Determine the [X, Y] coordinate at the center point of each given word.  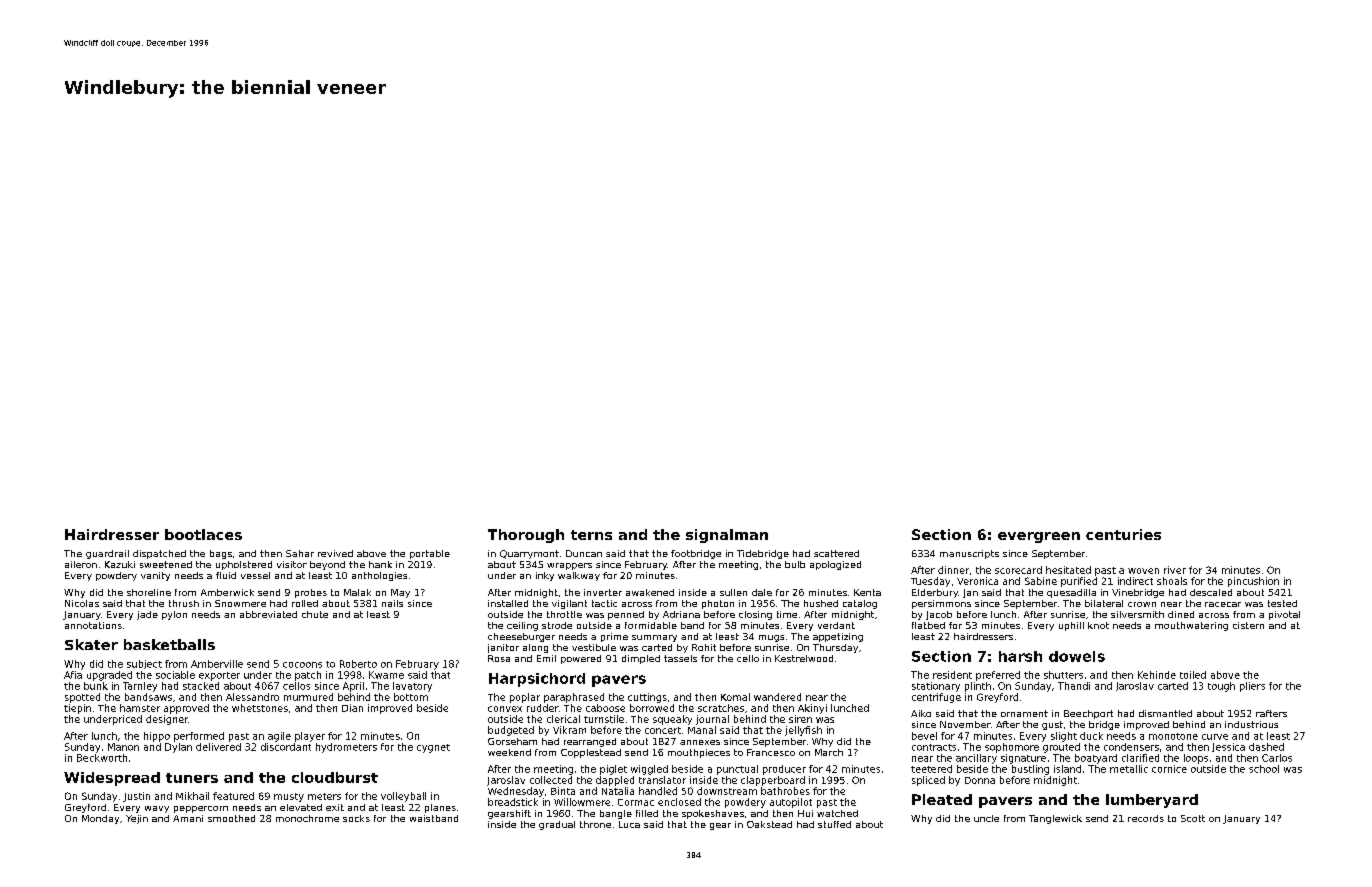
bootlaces [203, 534]
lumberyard [1152, 801]
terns [591, 535]
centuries [1123, 534]
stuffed [834, 824]
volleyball [403, 797]
